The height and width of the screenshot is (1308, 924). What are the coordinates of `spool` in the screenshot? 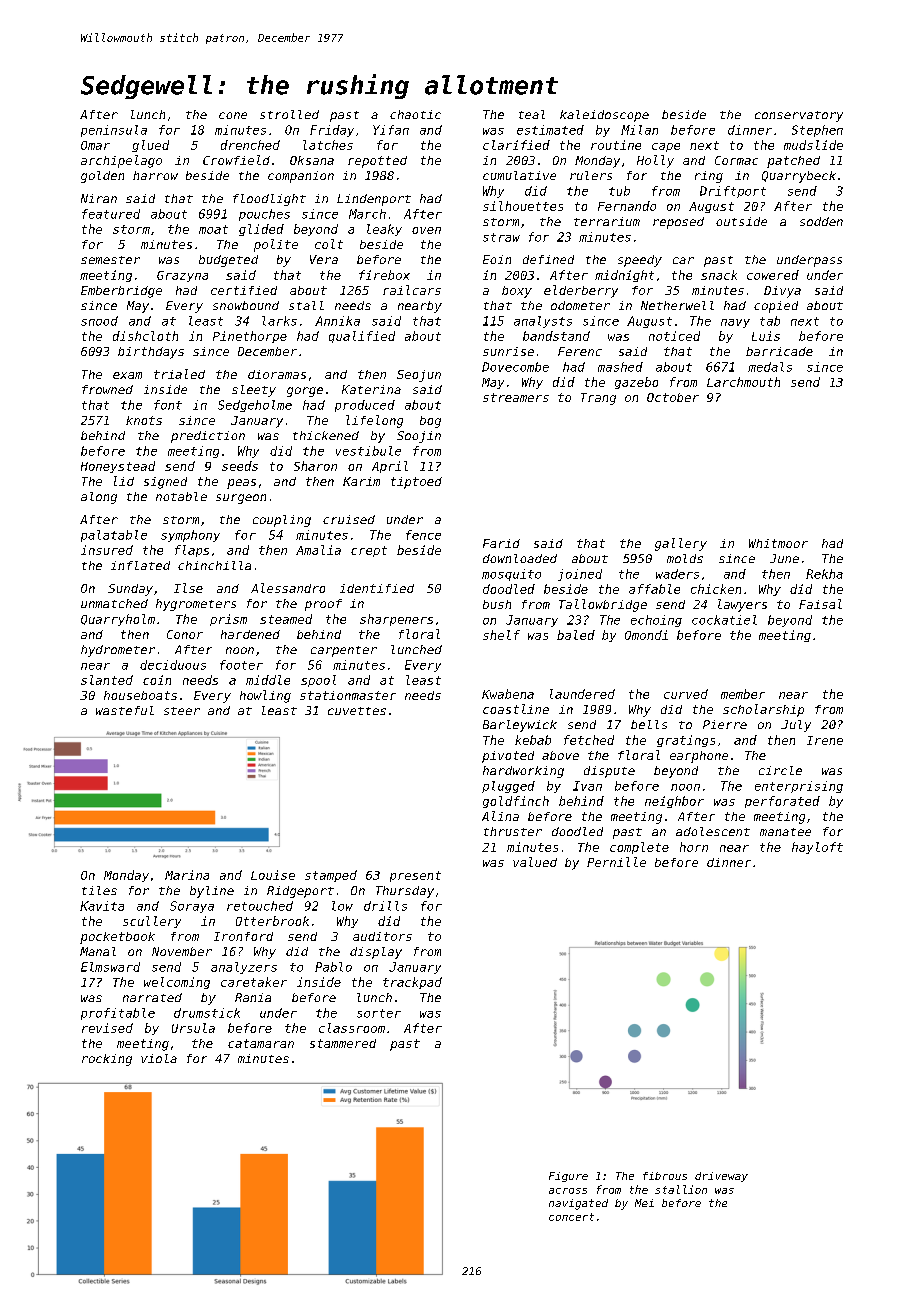 It's located at (318, 681).
